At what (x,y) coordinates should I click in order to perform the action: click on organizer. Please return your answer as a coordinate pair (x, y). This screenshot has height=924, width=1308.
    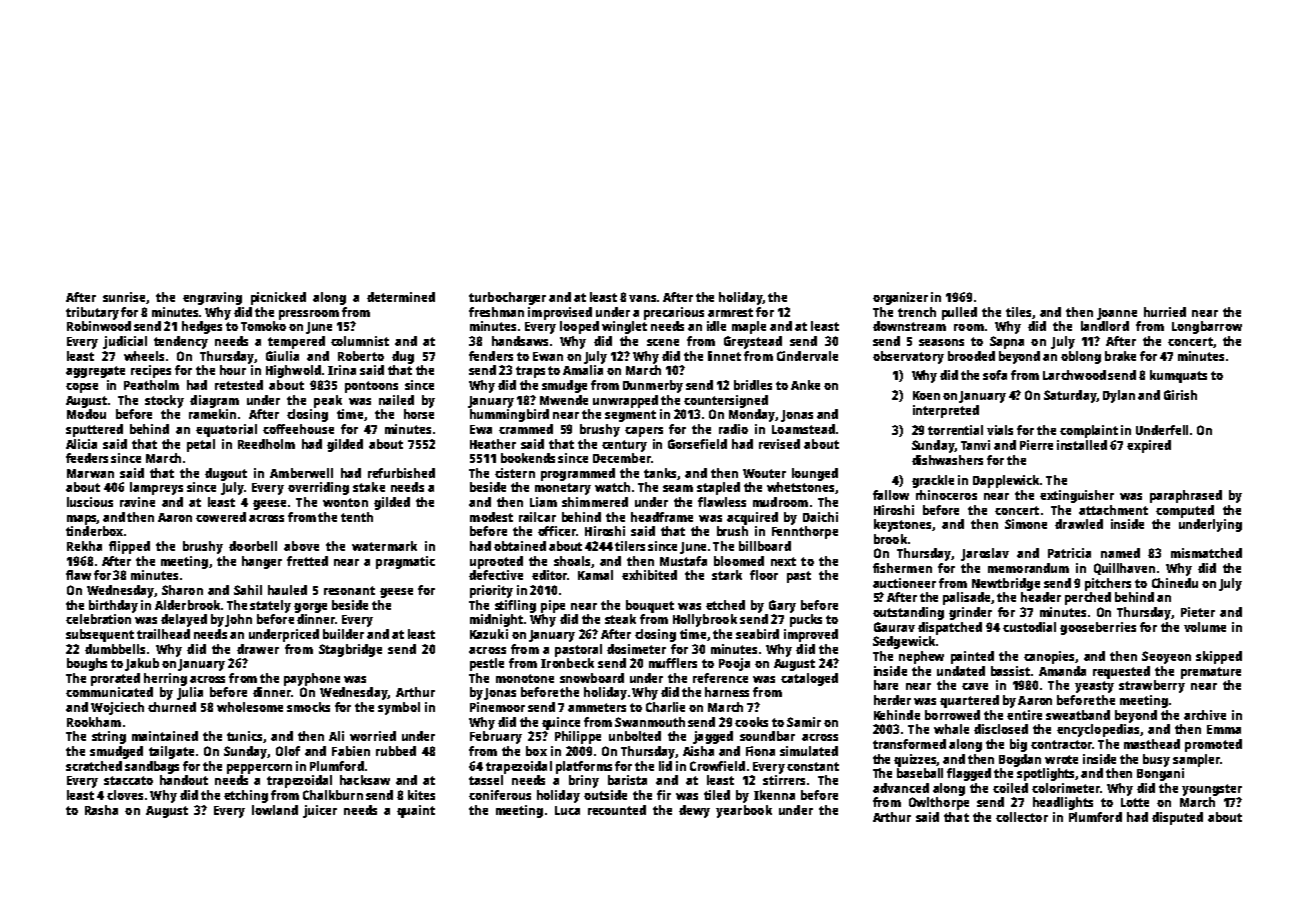
    Looking at the image, I should click on (900, 298).
